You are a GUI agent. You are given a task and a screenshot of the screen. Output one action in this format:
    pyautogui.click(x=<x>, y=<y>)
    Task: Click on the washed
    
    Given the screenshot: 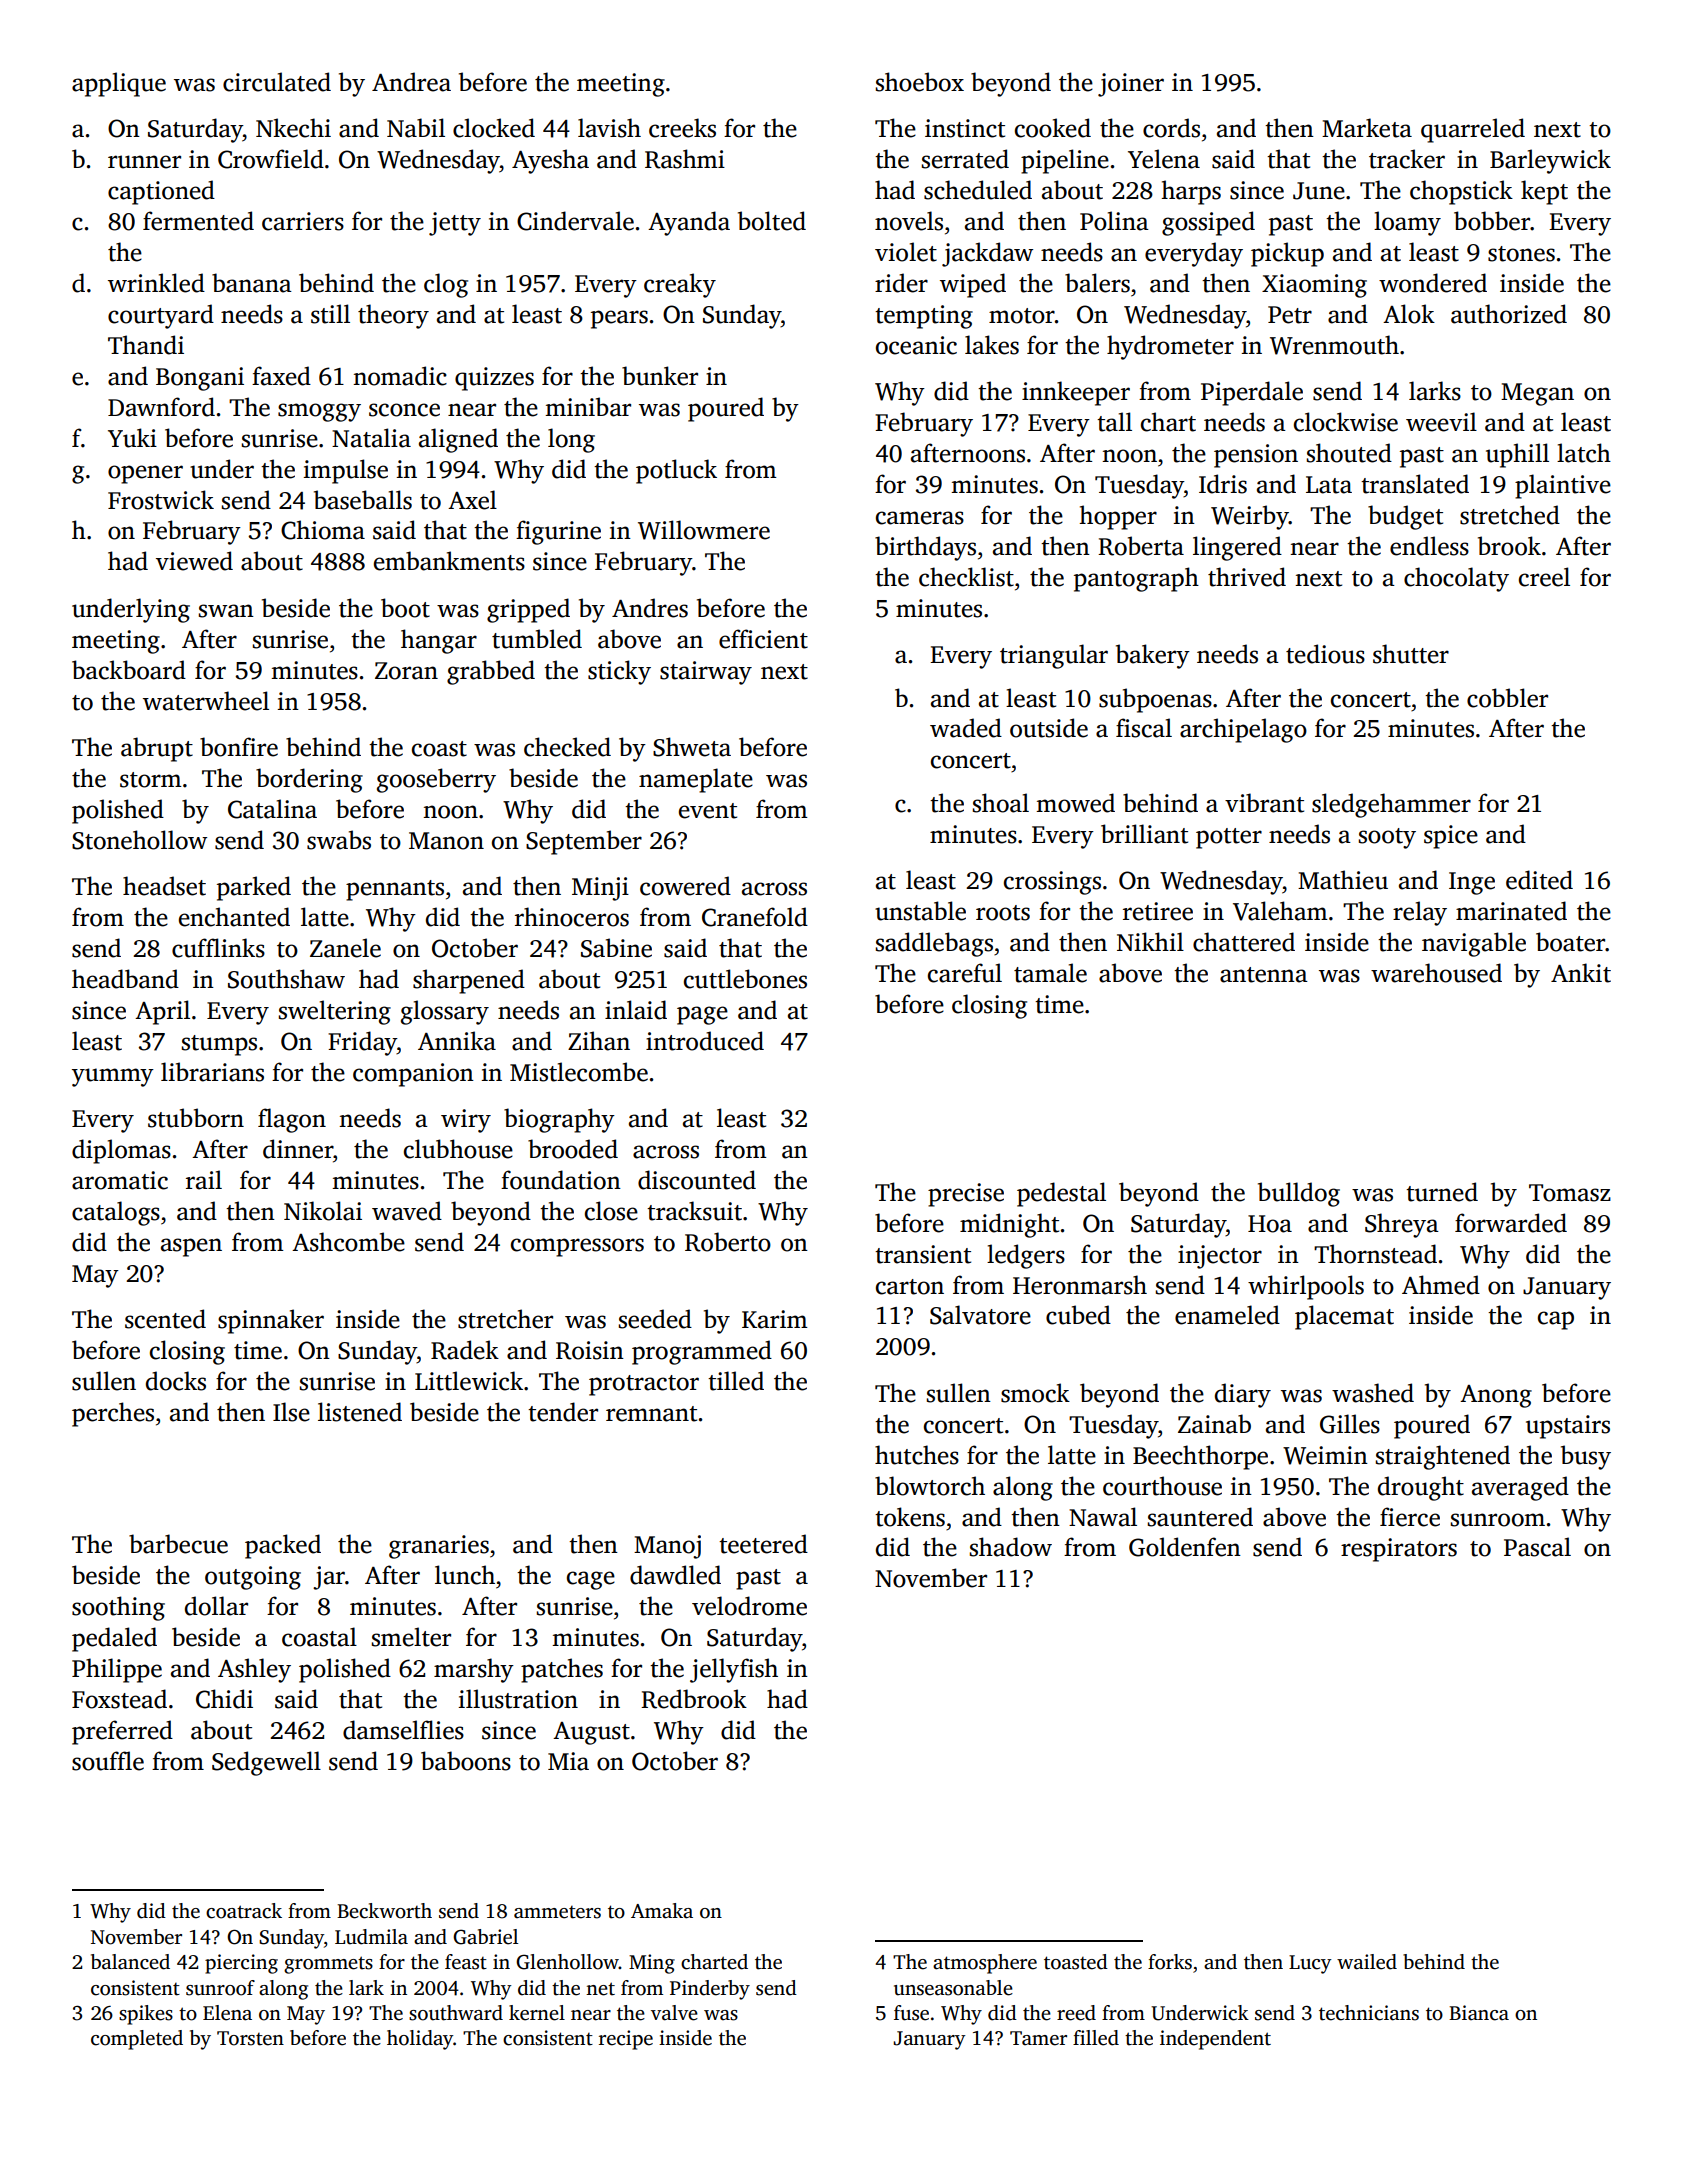 What is the action you would take?
    pyautogui.click(x=1373, y=1393)
